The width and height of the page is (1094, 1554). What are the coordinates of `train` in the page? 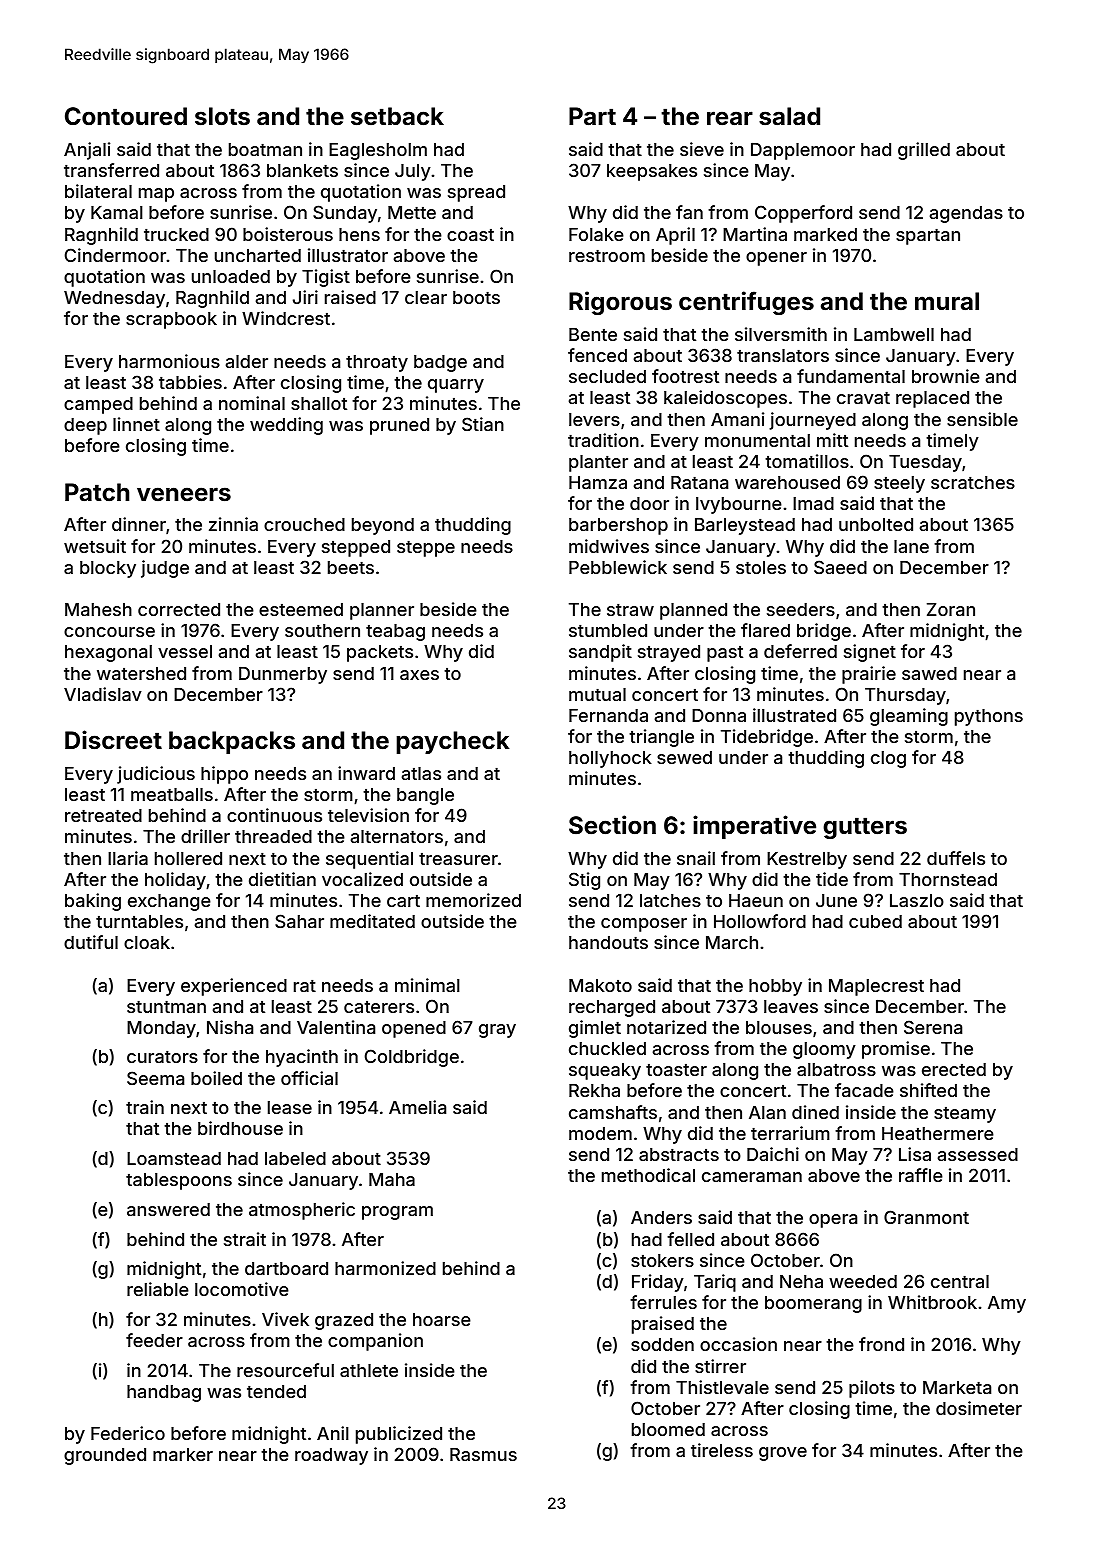 It's located at (145, 1107).
